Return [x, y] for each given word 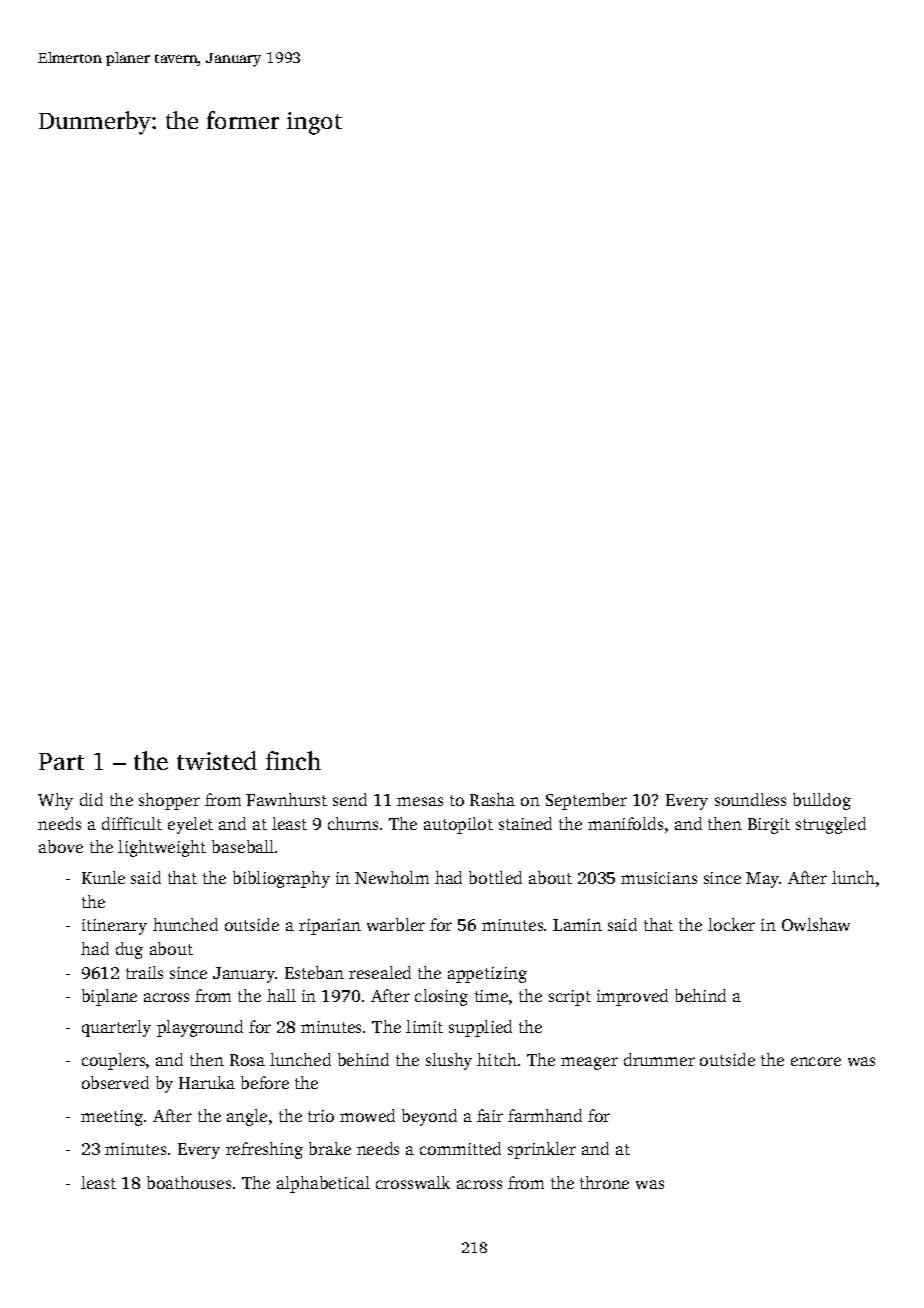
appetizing [487, 975]
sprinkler [542, 1150]
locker [731, 924]
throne [604, 1182]
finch [293, 760]
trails [144, 972]
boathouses [189, 1182]
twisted [217, 760]
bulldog [822, 801]
